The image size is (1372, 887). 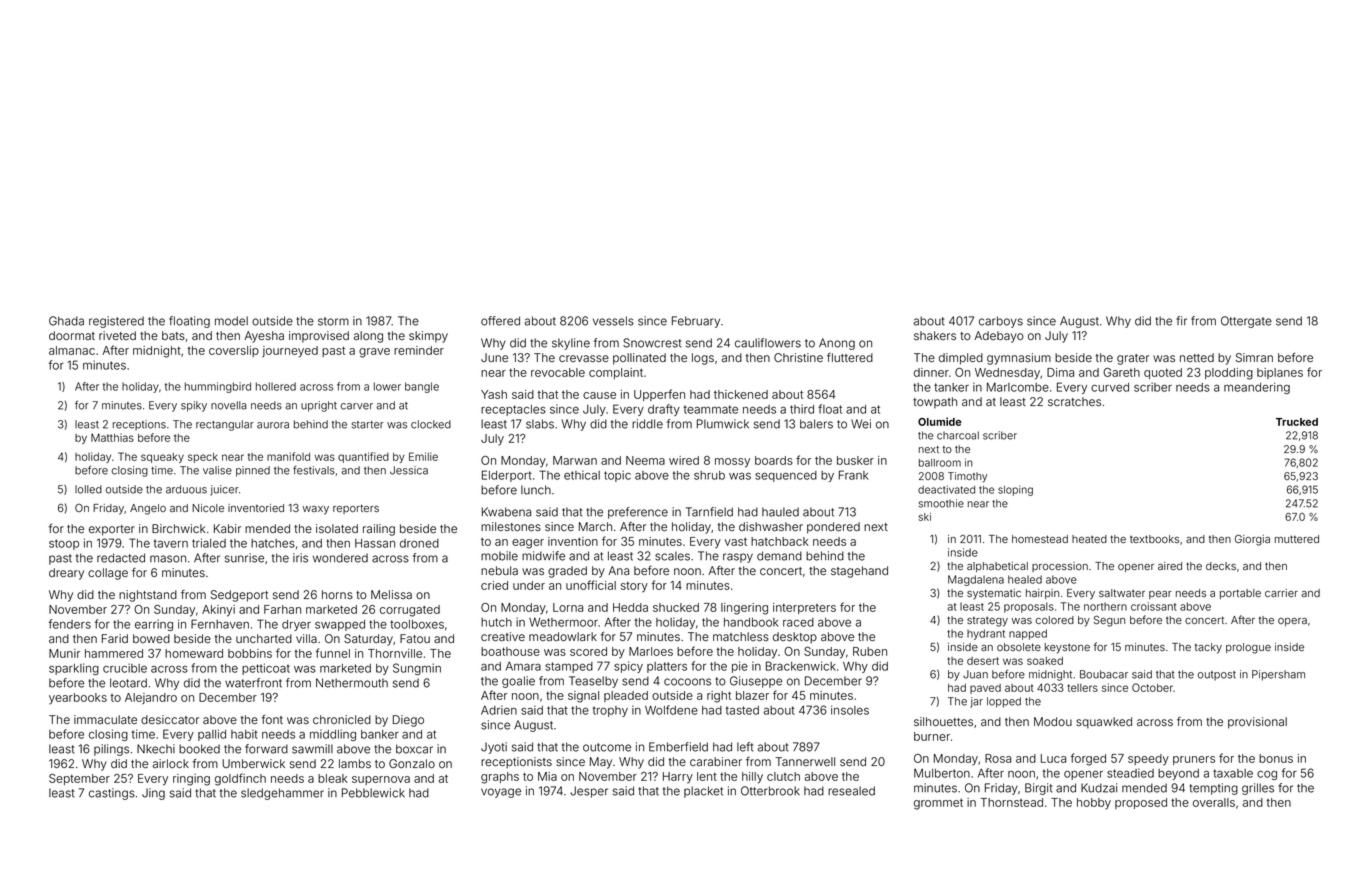 I want to click on interpreters, so click(x=804, y=608).
